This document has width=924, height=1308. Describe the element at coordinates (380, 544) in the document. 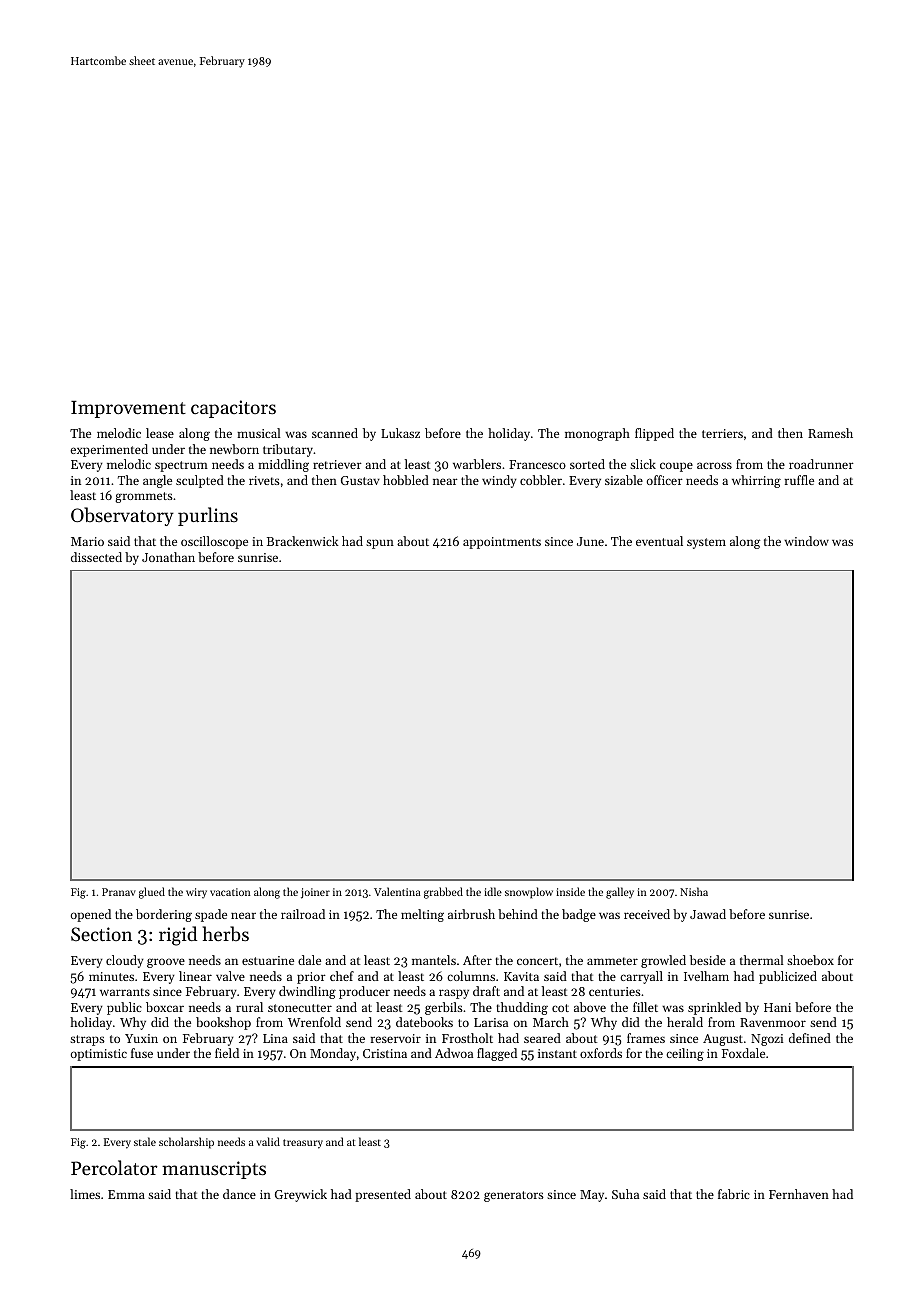

I see `spun` at that location.
